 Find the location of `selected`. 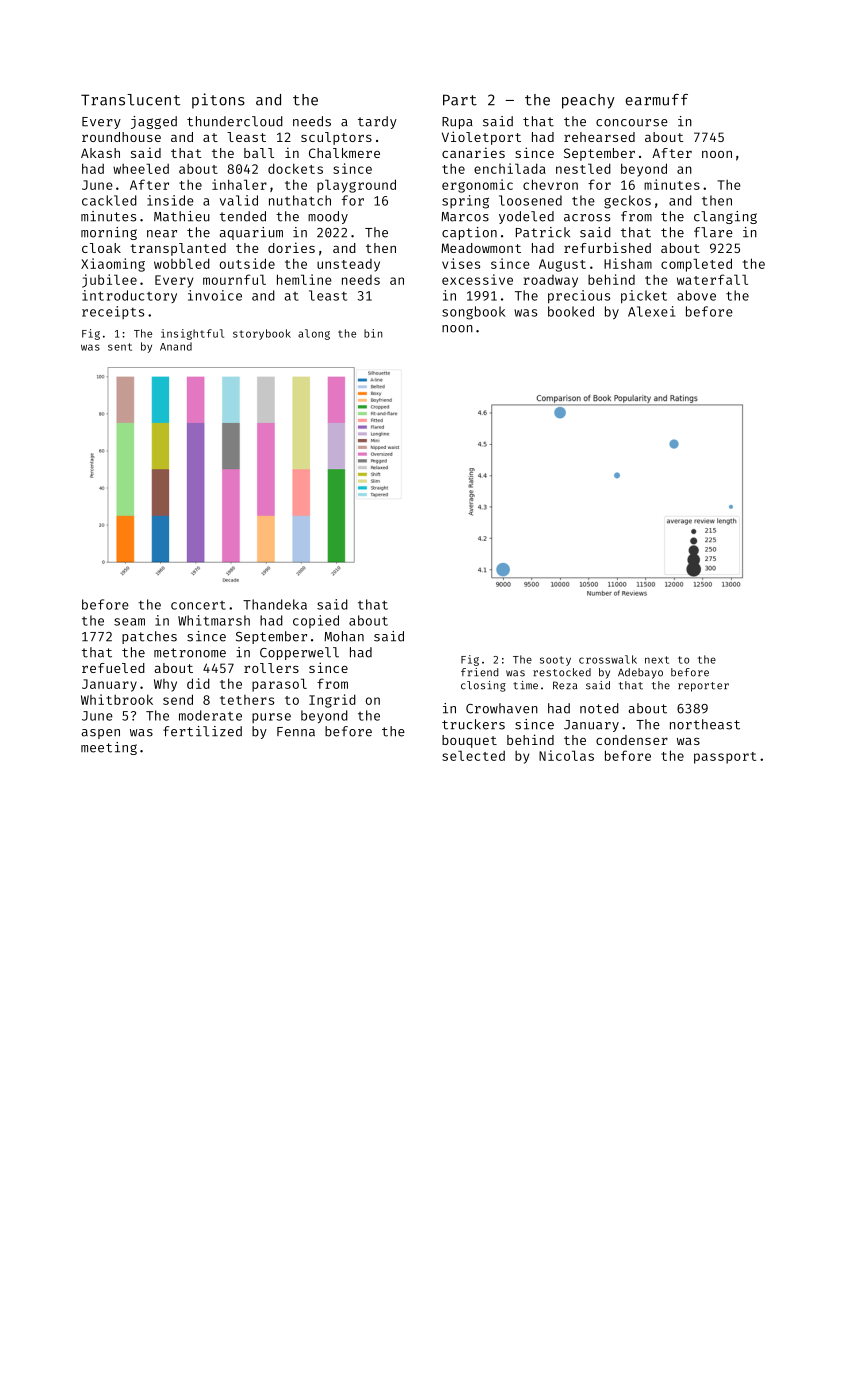

selected is located at coordinates (473, 755).
